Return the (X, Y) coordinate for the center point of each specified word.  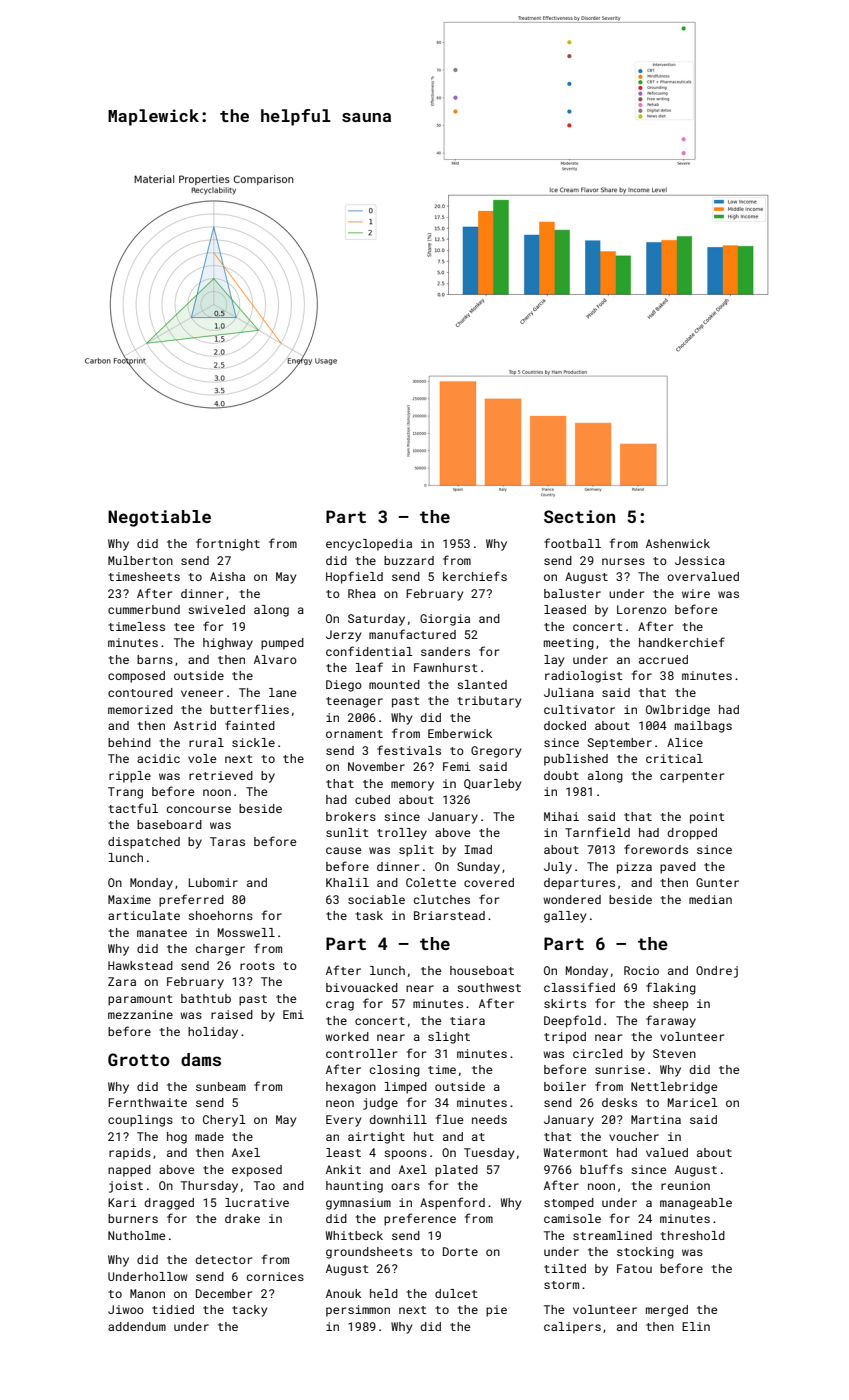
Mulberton (140, 560)
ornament (354, 734)
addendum (137, 1326)
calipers (572, 1328)
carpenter (692, 777)
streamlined (612, 1235)
